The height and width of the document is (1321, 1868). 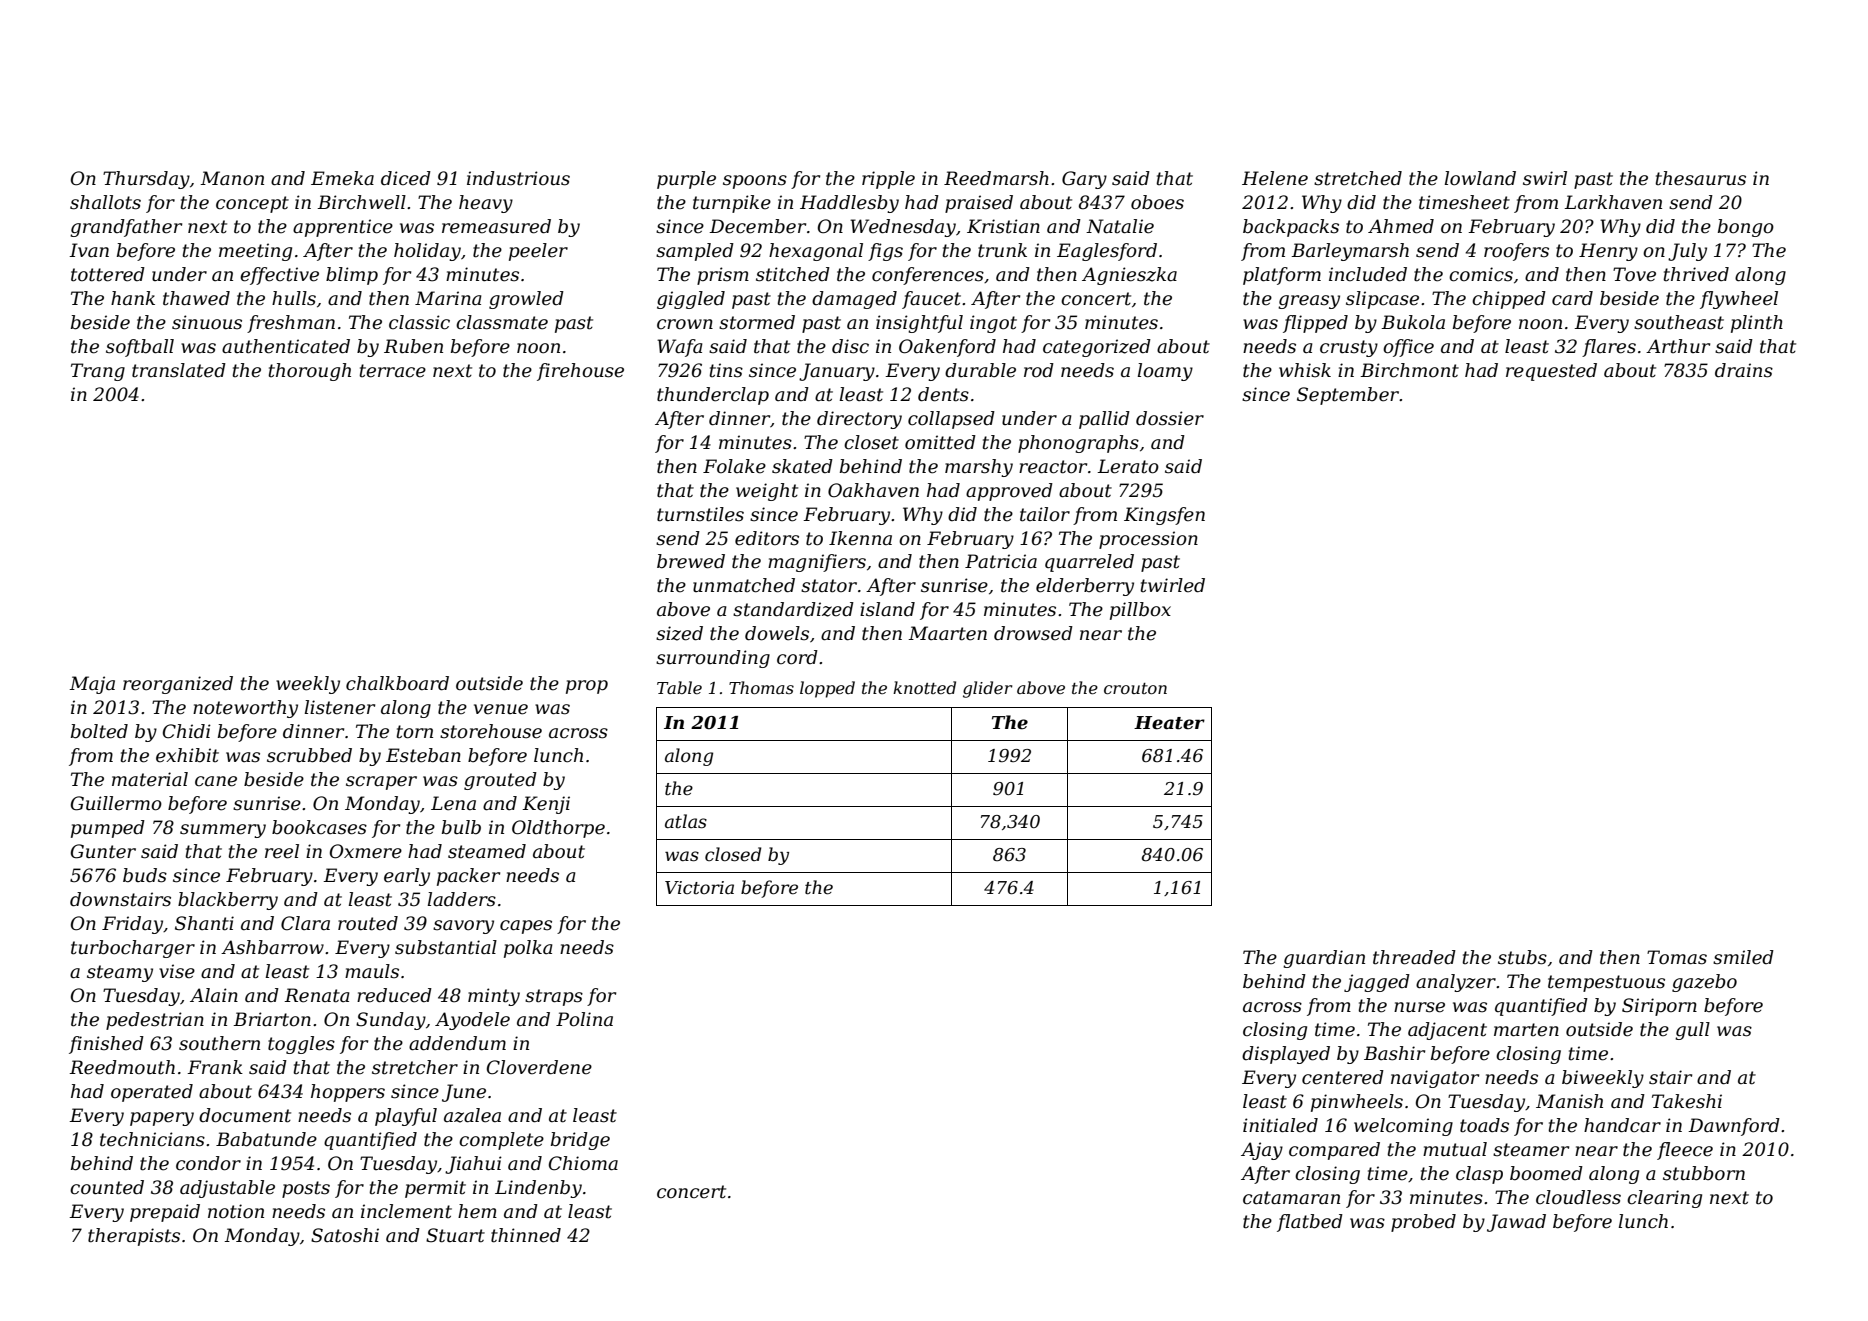 I want to click on Ayodele, so click(x=472, y=1021).
